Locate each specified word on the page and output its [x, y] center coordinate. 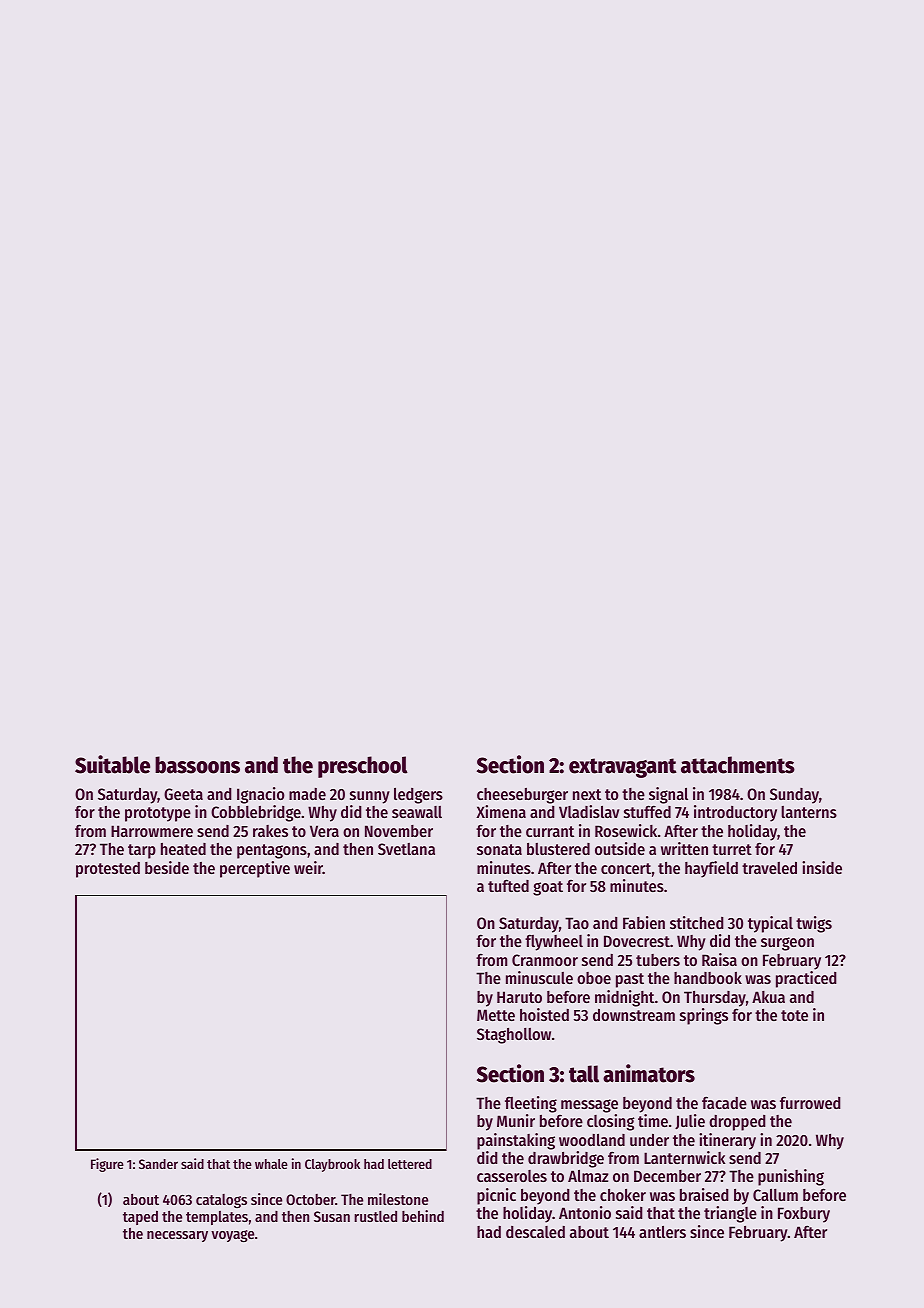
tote [794, 1015]
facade [724, 1102]
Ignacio [261, 795]
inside [822, 867]
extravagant [623, 768]
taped [140, 1217]
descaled [535, 1232]
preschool [363, 767]
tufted [508, 885]
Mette [496, 1015]
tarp [142, 851]
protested [108, 870]
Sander [158, 1164]
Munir [516, 1120]
